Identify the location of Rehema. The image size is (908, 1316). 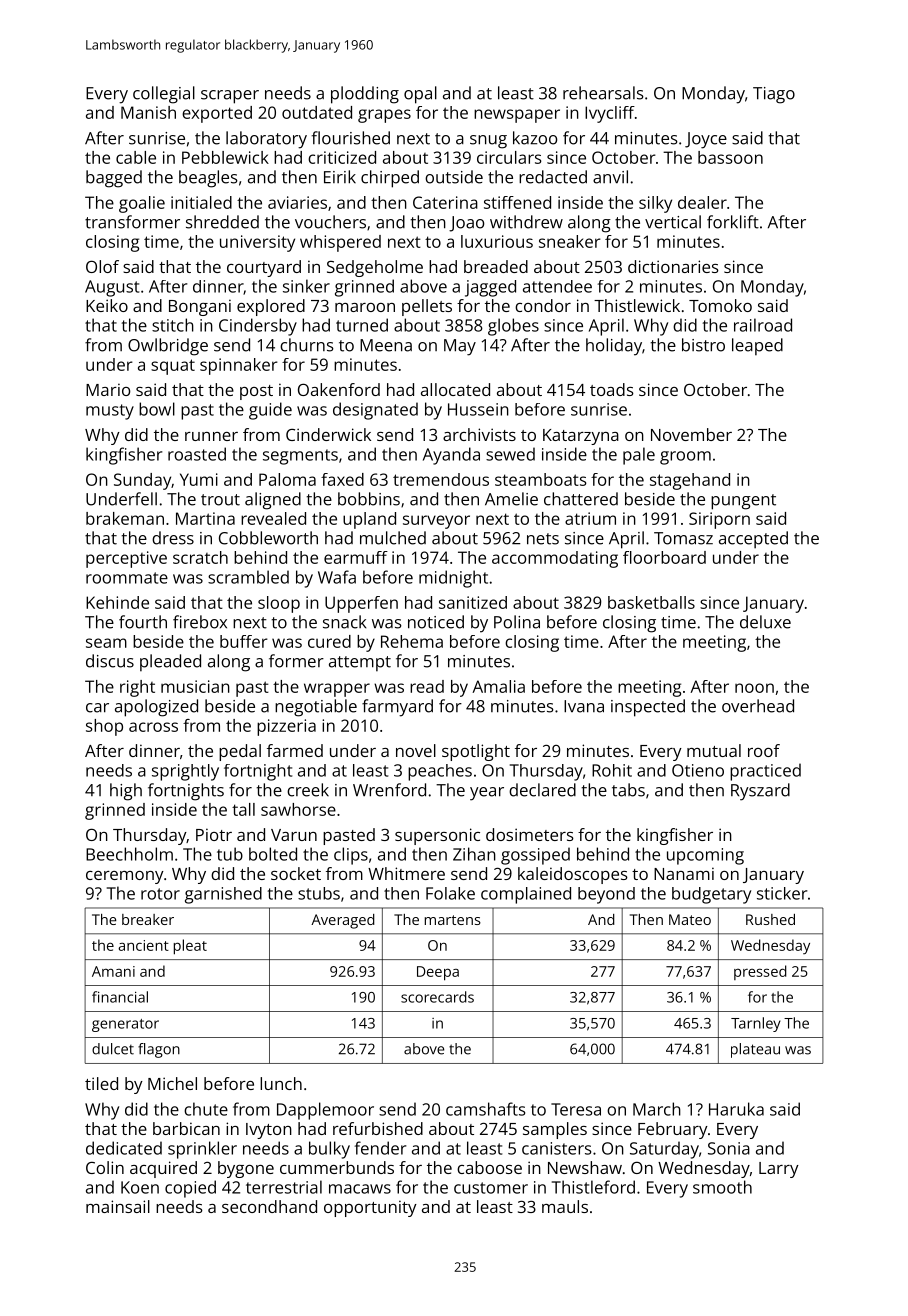
(412, 641).
